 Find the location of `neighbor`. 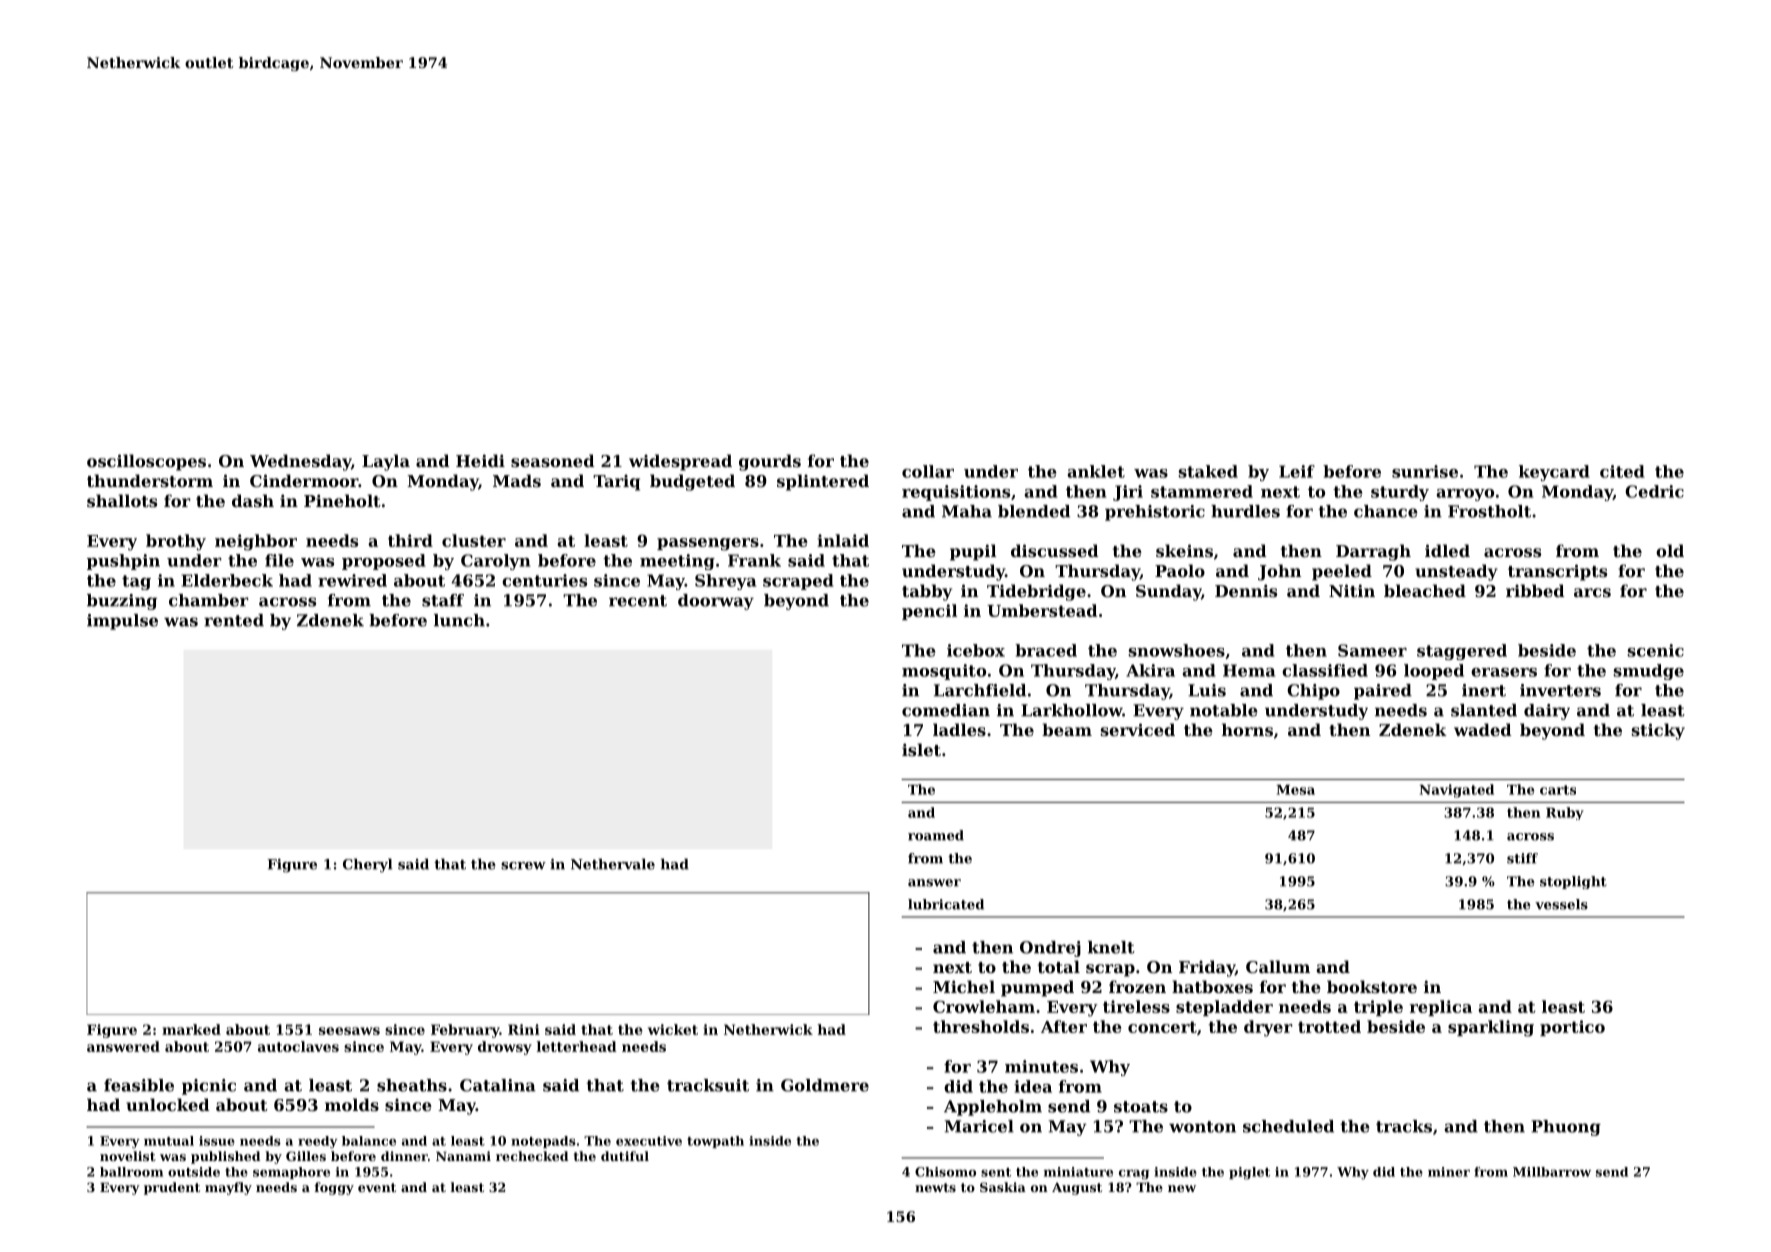

neighbor is located at coordinates (256, 542).
